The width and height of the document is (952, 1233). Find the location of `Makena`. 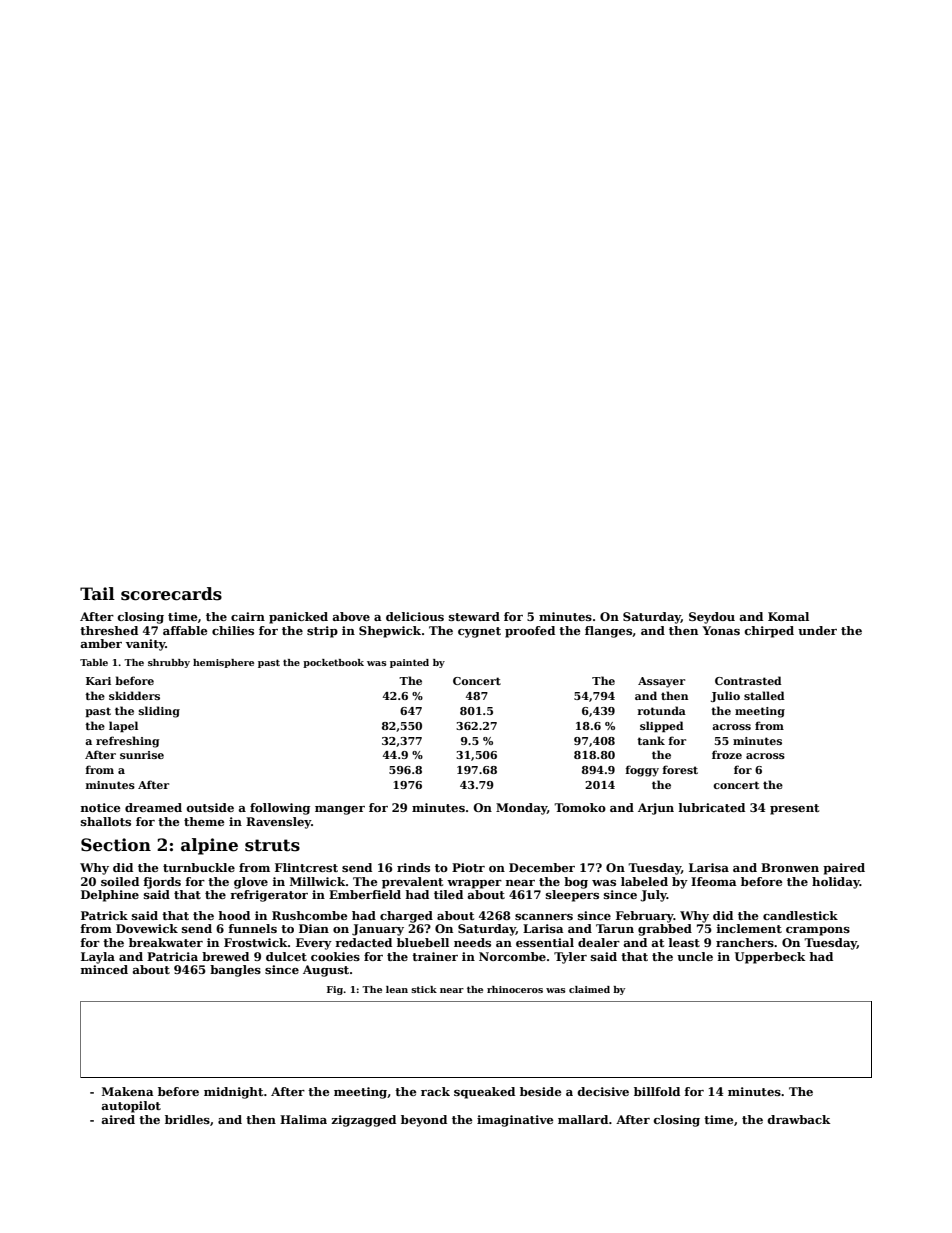

Makena is located at coordinates (128, 1091).
